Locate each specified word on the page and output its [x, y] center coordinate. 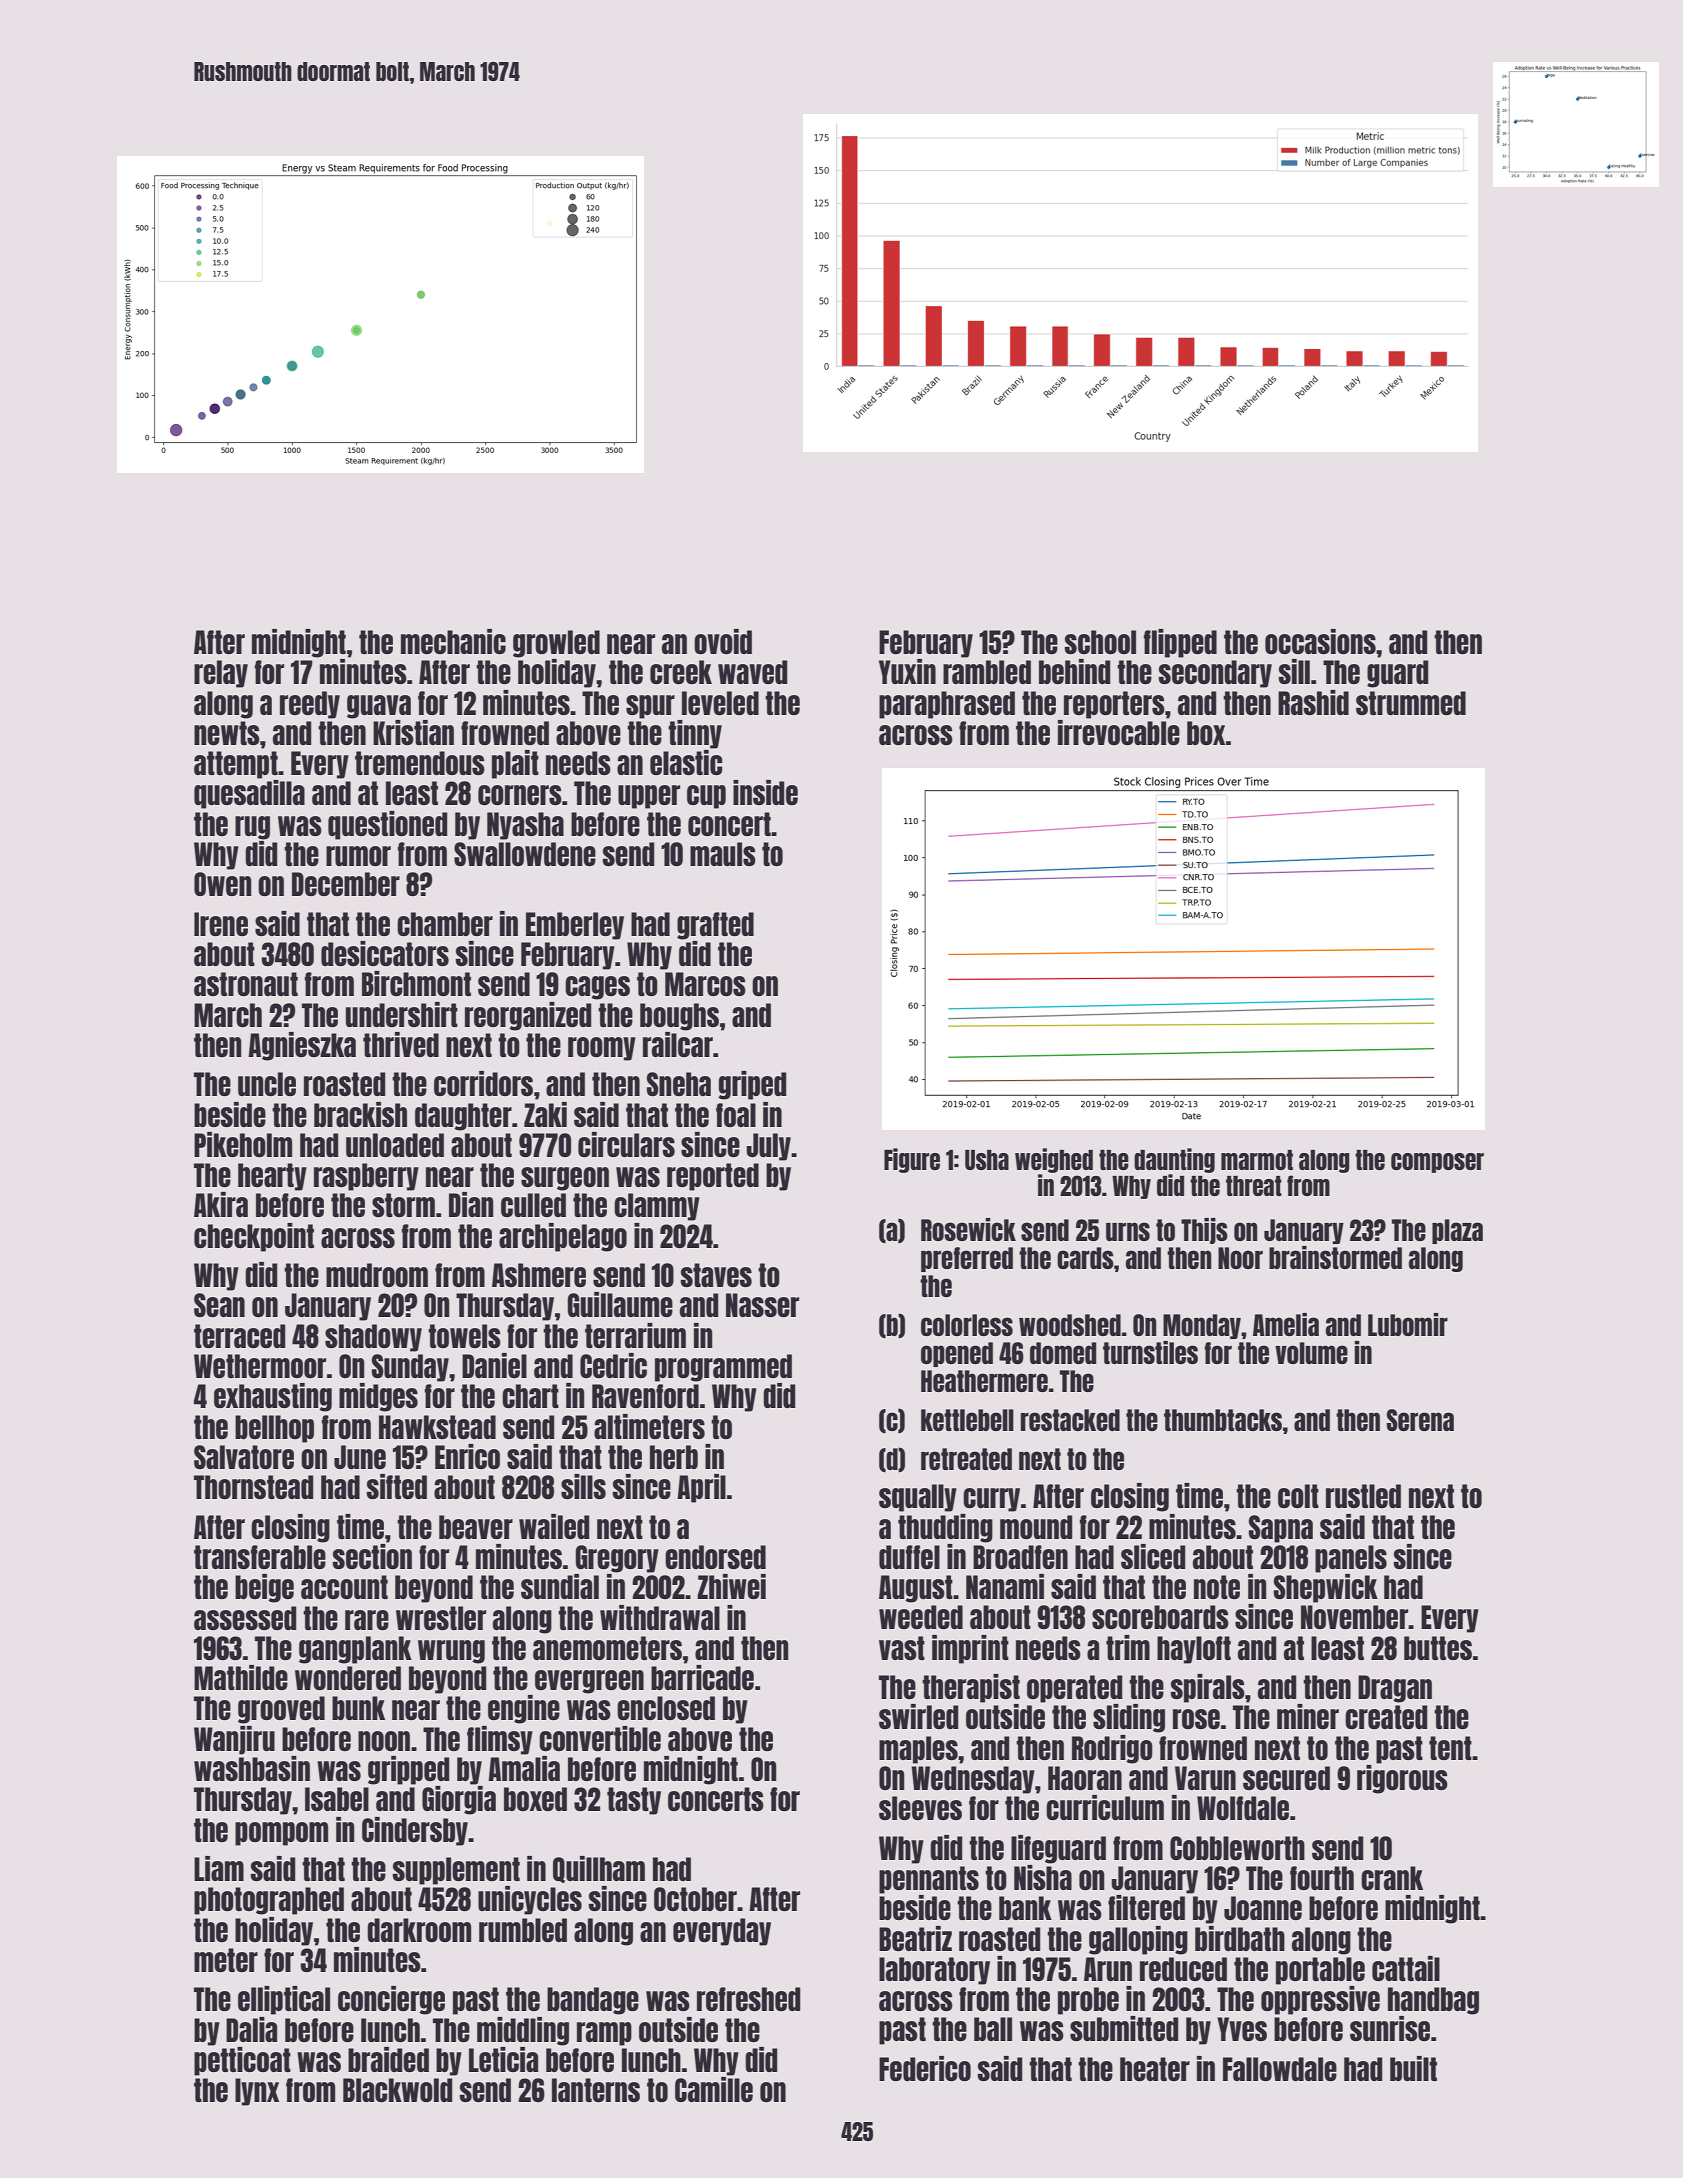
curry [991, 1500]
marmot [1257, 1160]
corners [520, 795]
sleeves [920, 1808]
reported [713, 1177]
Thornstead [254, 1487]
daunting [1174, 1160]
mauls [723, 854]
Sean [219, 1305]
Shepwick [1326, 1588]
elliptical [284, 2000]
